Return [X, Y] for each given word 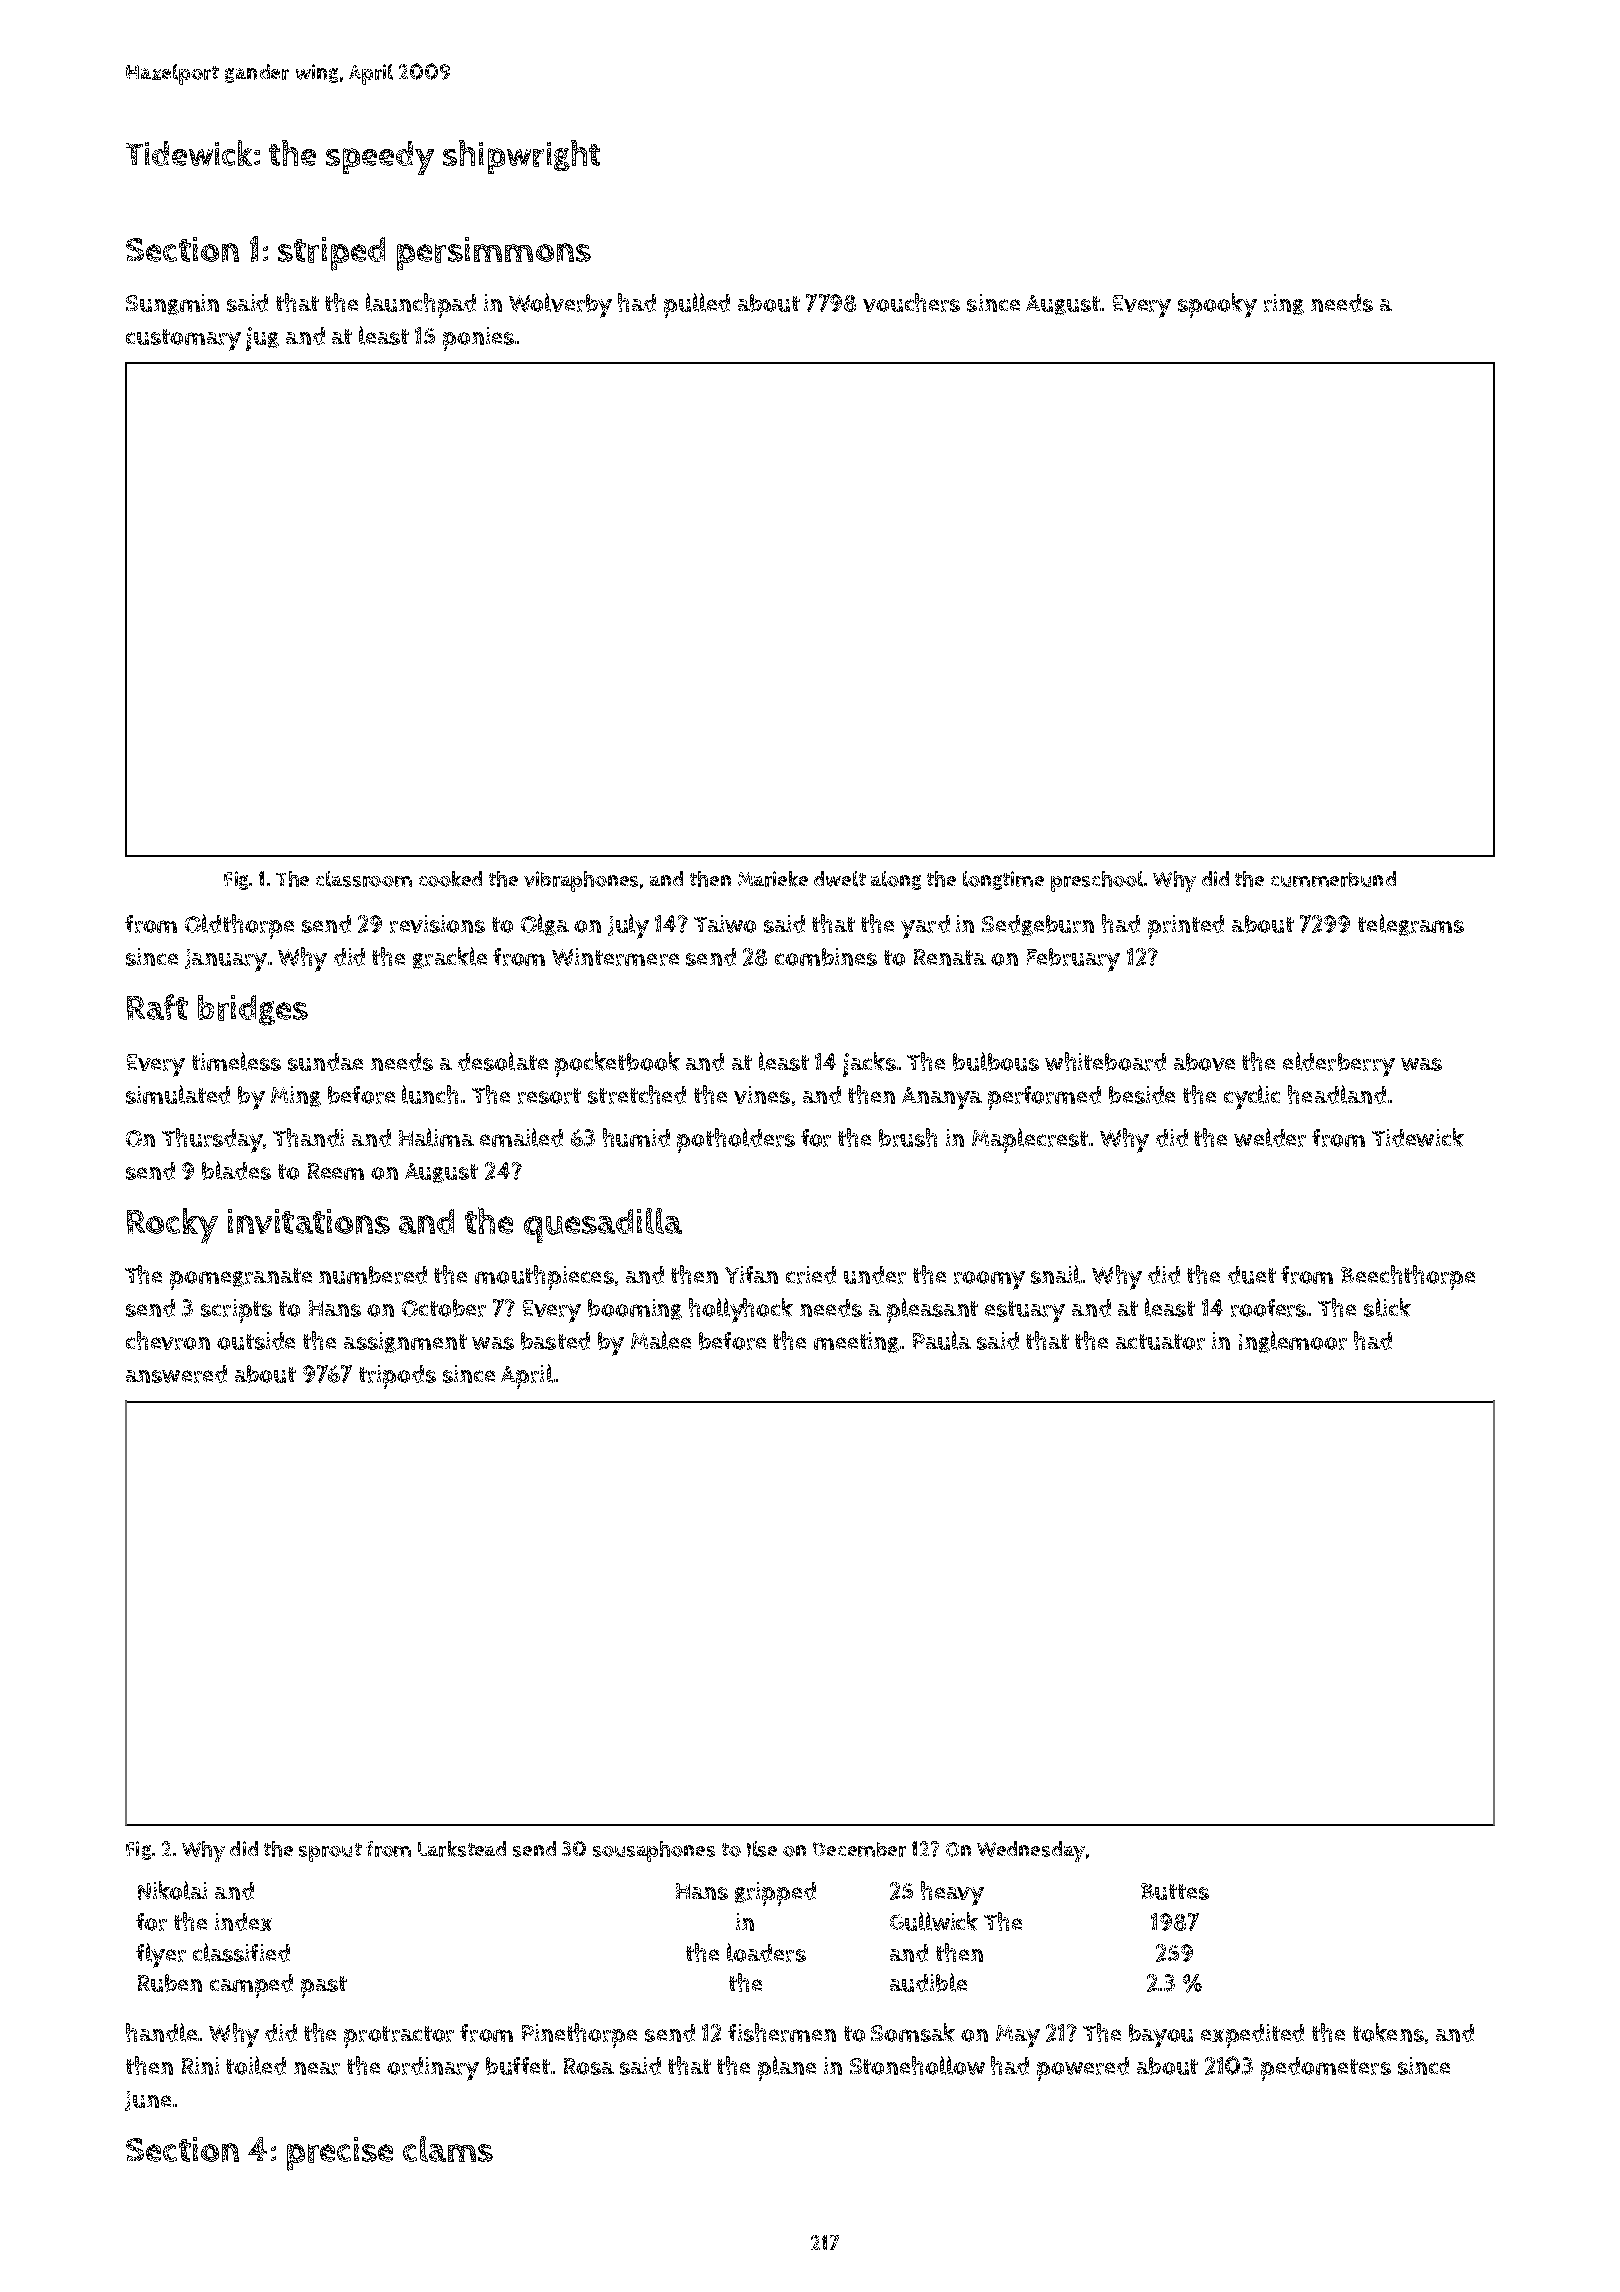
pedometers [1326, 2069]
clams [448, 2149]
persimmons [494, 254]
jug [262, 339]
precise [340, 2154]
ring [1284, 304]
